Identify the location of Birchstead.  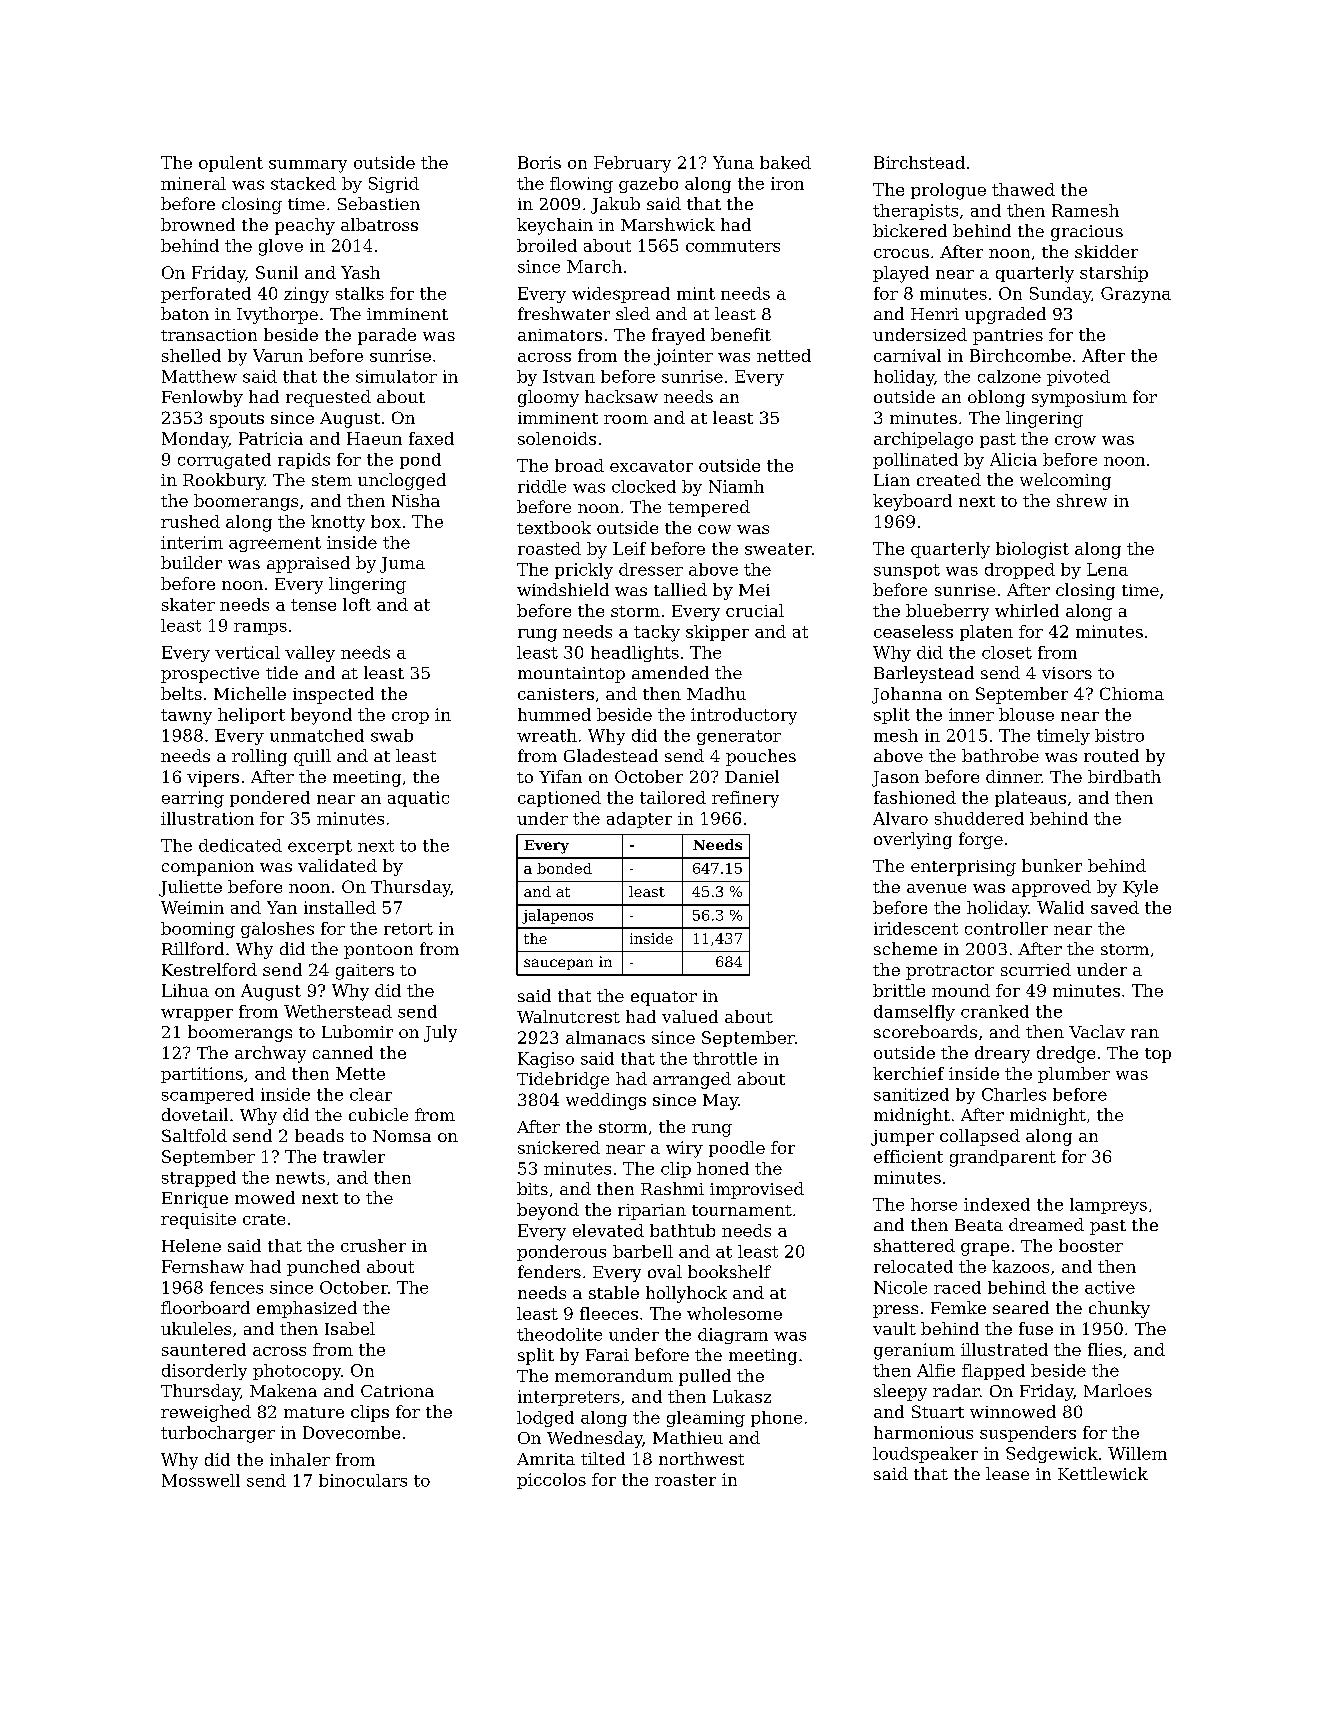
(919, 162).
